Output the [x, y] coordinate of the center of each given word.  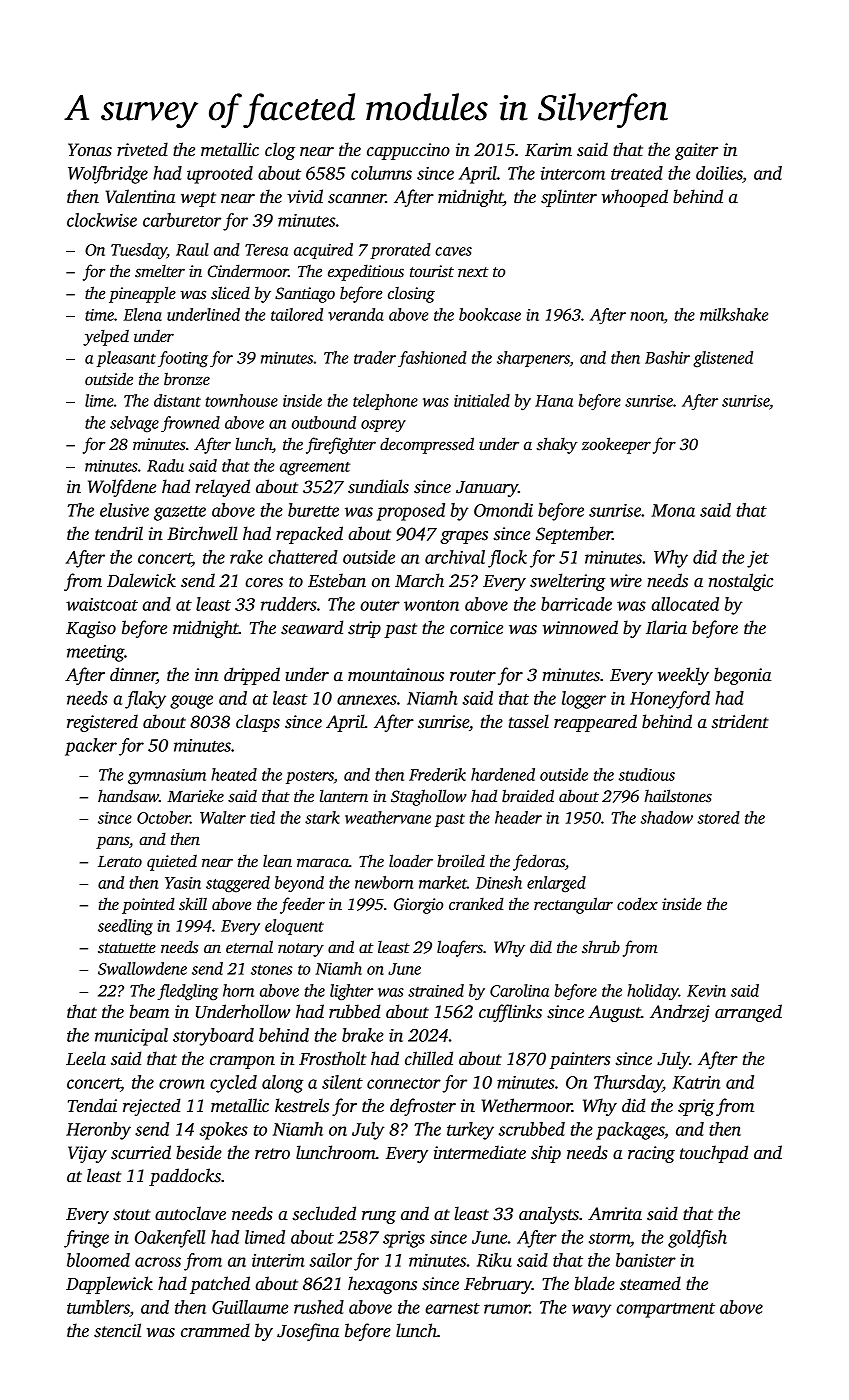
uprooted [220, 175]
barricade [576, 604]
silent [342, 1082]
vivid [305, 196]
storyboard [213, 1037]
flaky [145, 700]
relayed [223, 488]
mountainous [396, 675]
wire [626, 581]
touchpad [714, 1154]
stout [132, 1215]
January [487, 489]
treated [637, 173]
